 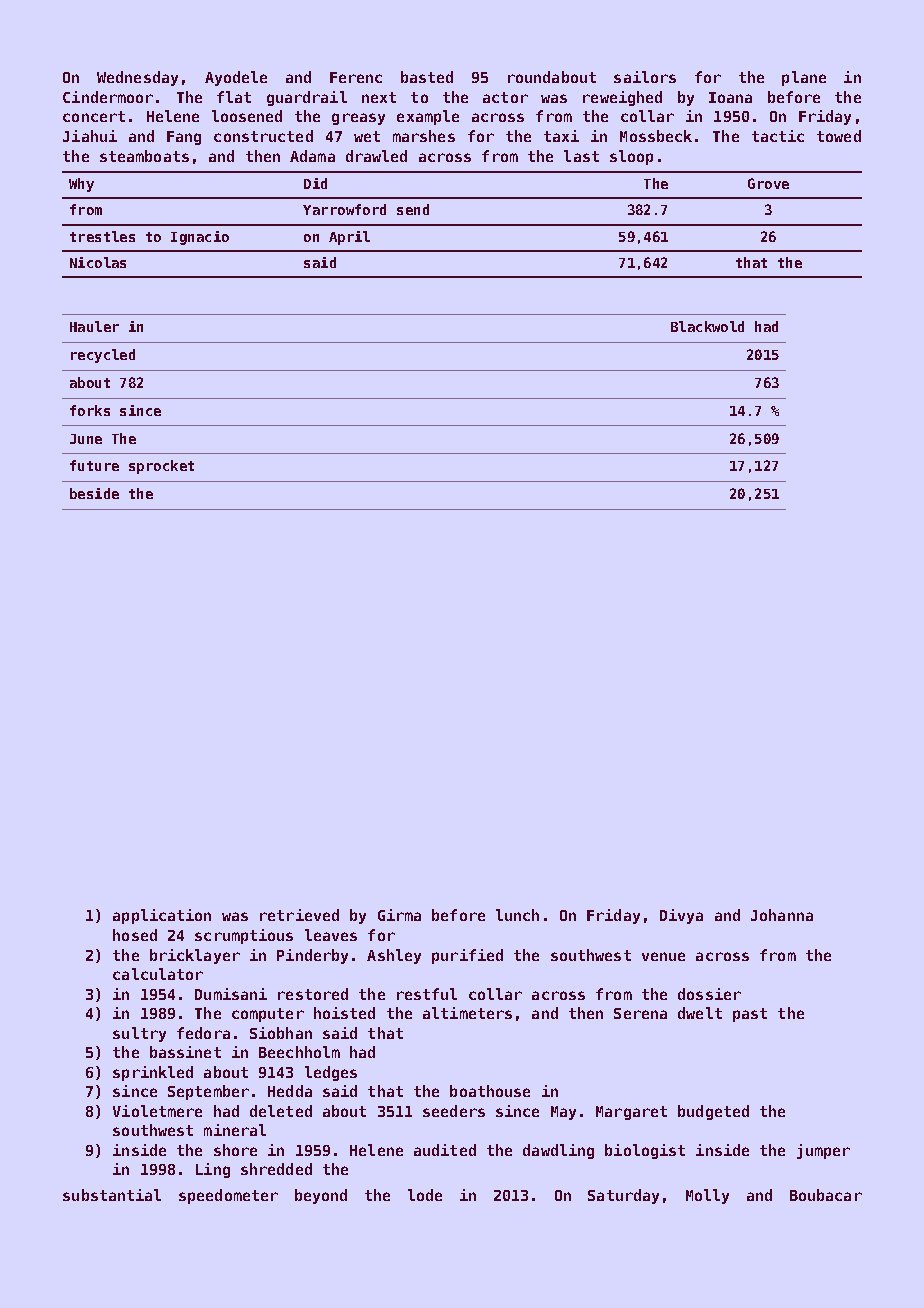 What do you see at coordinates (162, 916) in the page?
I see `application` at bounding box center [162, 916].
